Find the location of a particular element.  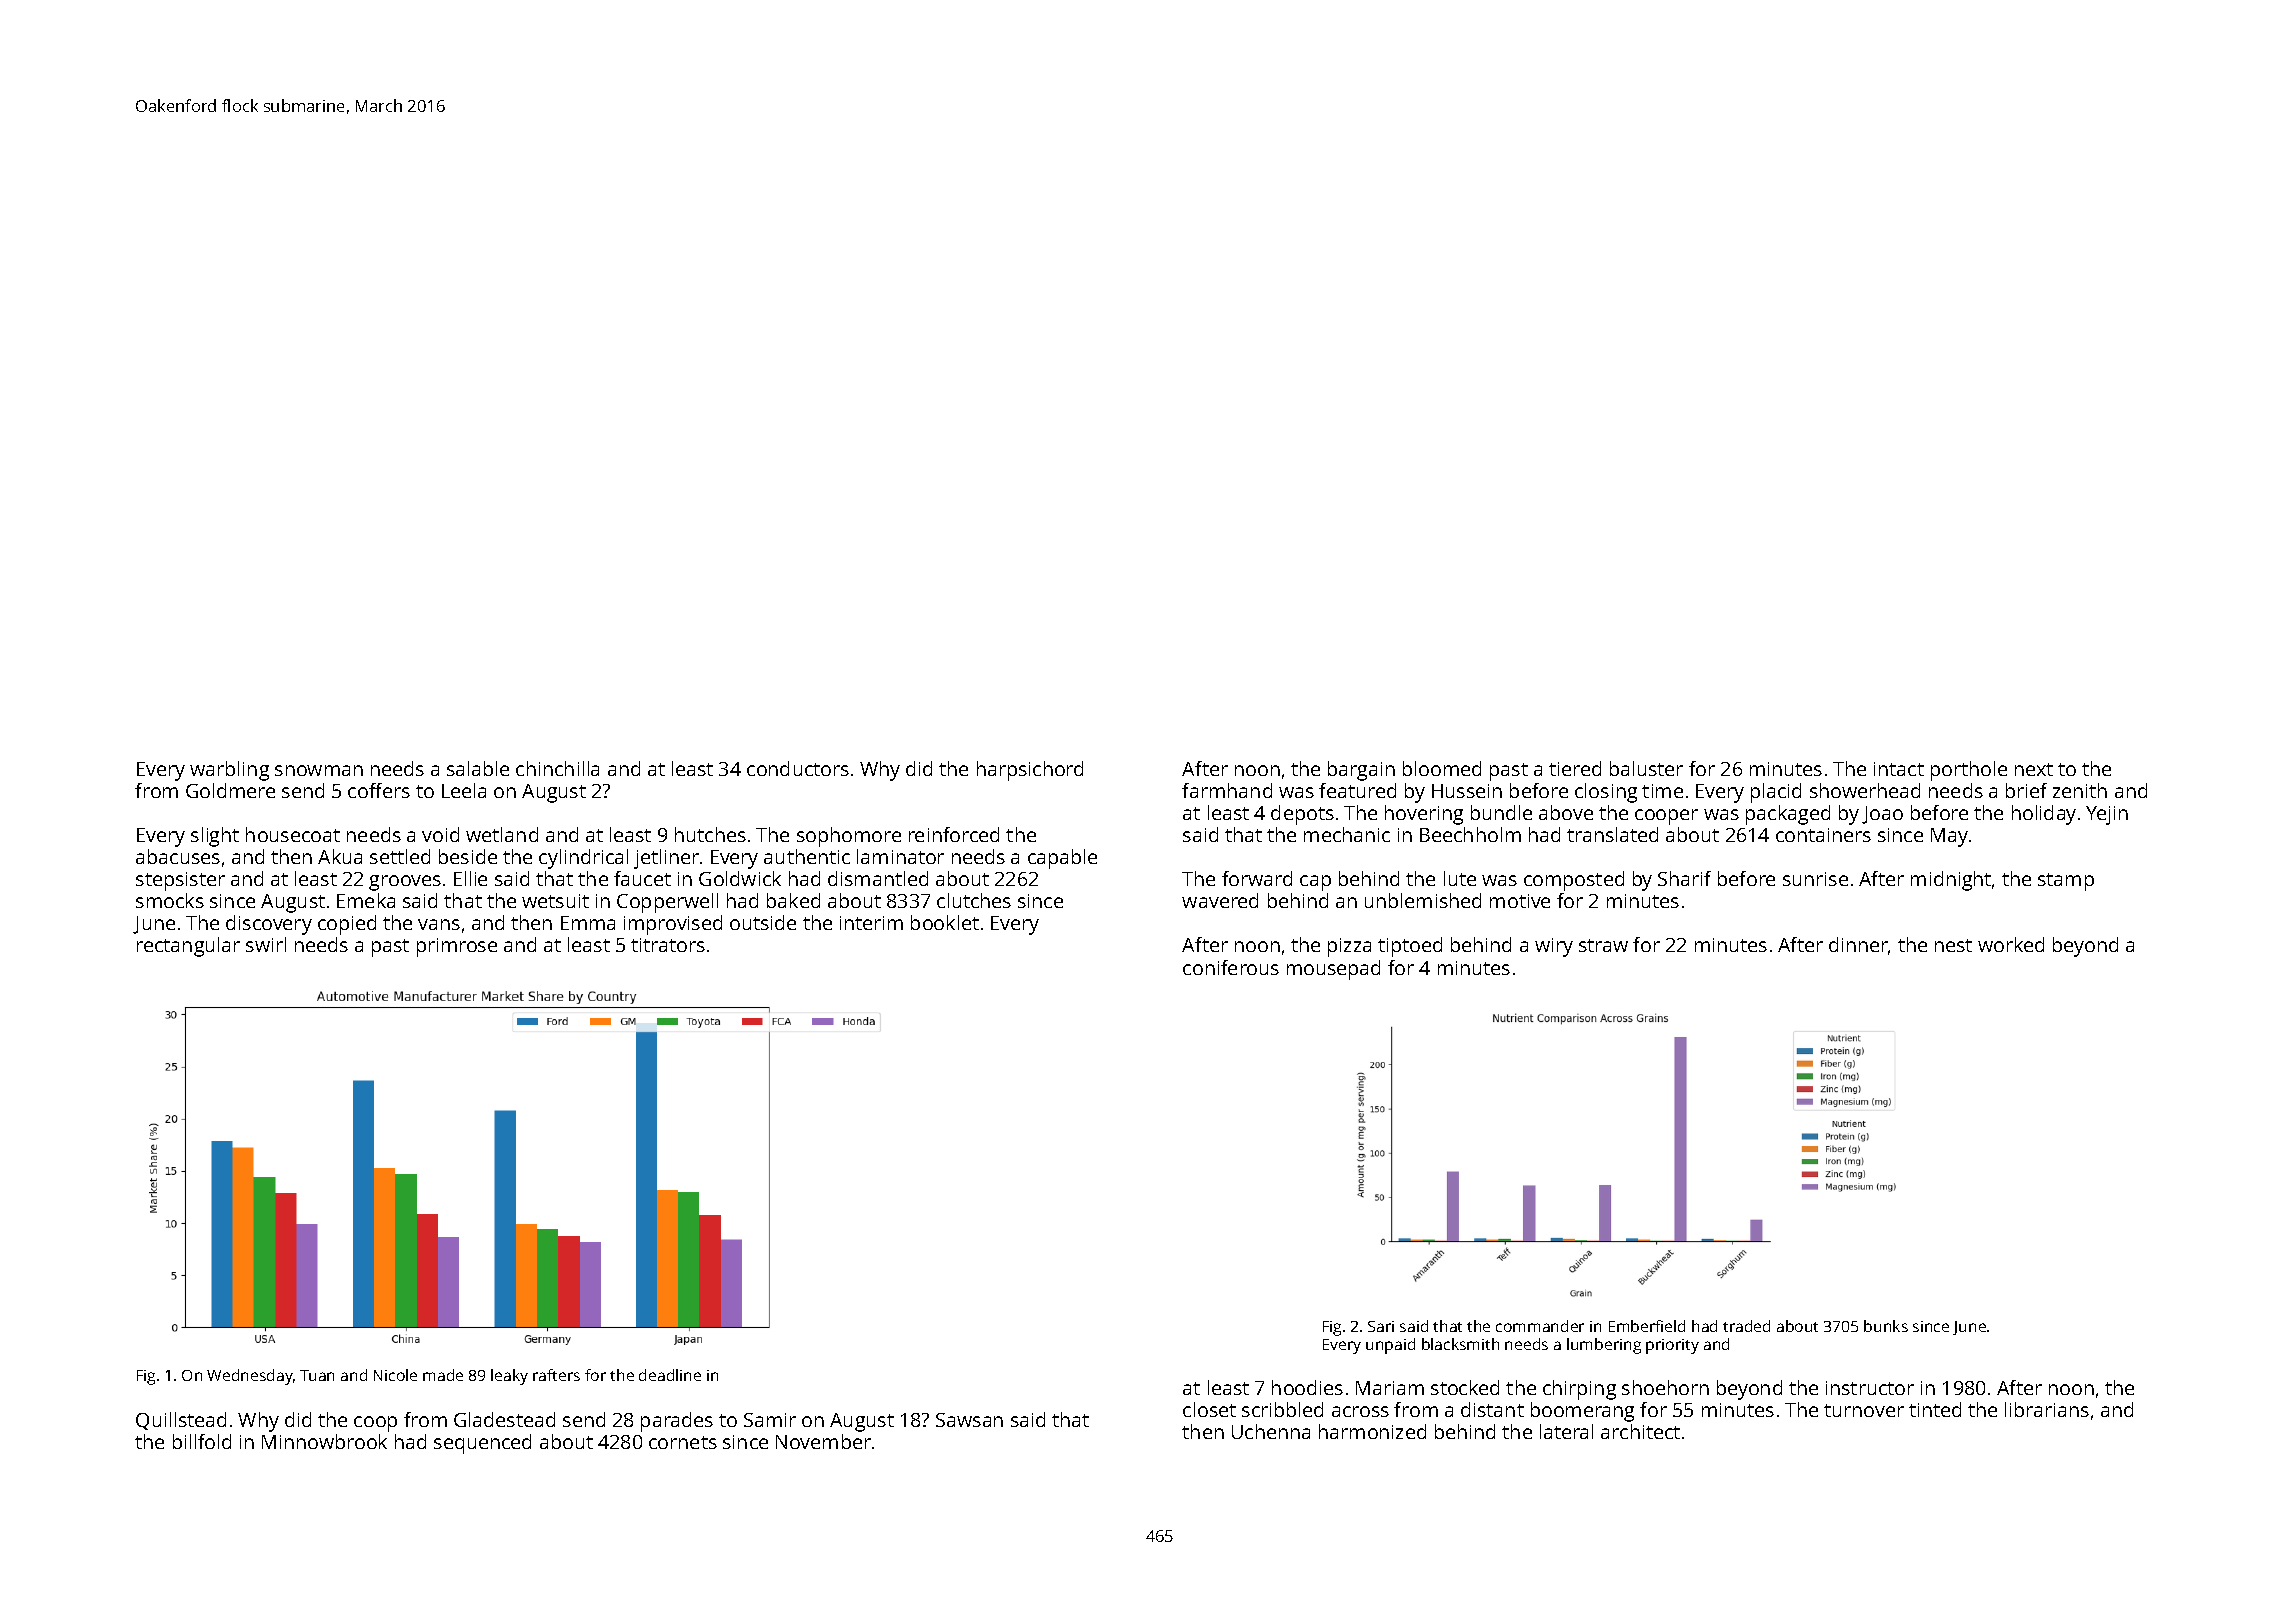

chinchilla is located at coordinates (557, 768).
